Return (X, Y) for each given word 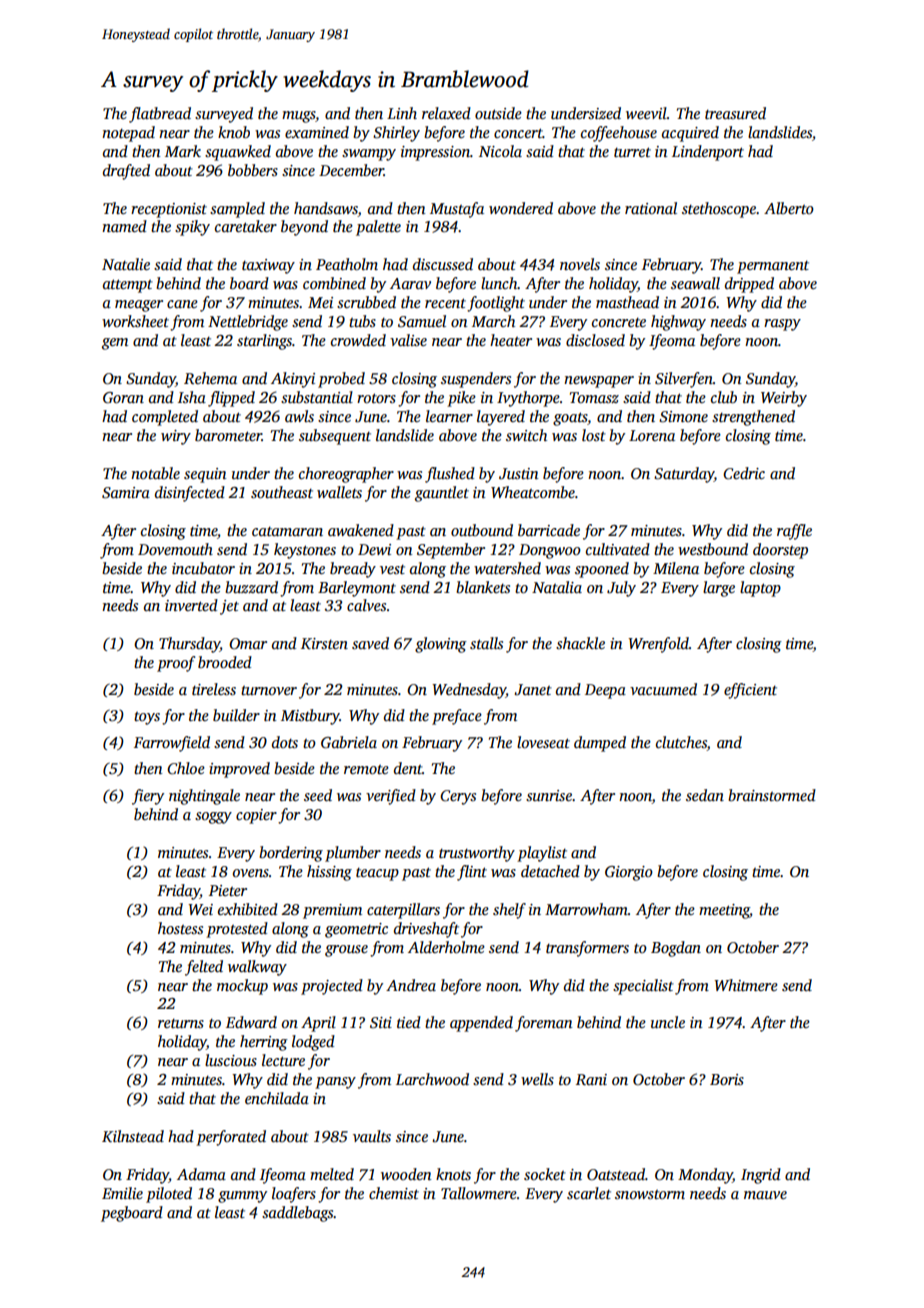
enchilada (277, 1098)
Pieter (228, 890)
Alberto (789, 208)
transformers (587, 949)
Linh (402, 113)
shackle (580, 643)
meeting (724, 911)
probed (341, 380)
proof (176, 664)
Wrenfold (658, 645)
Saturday (684, 475)
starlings (264, 342)
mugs (299, 117)
